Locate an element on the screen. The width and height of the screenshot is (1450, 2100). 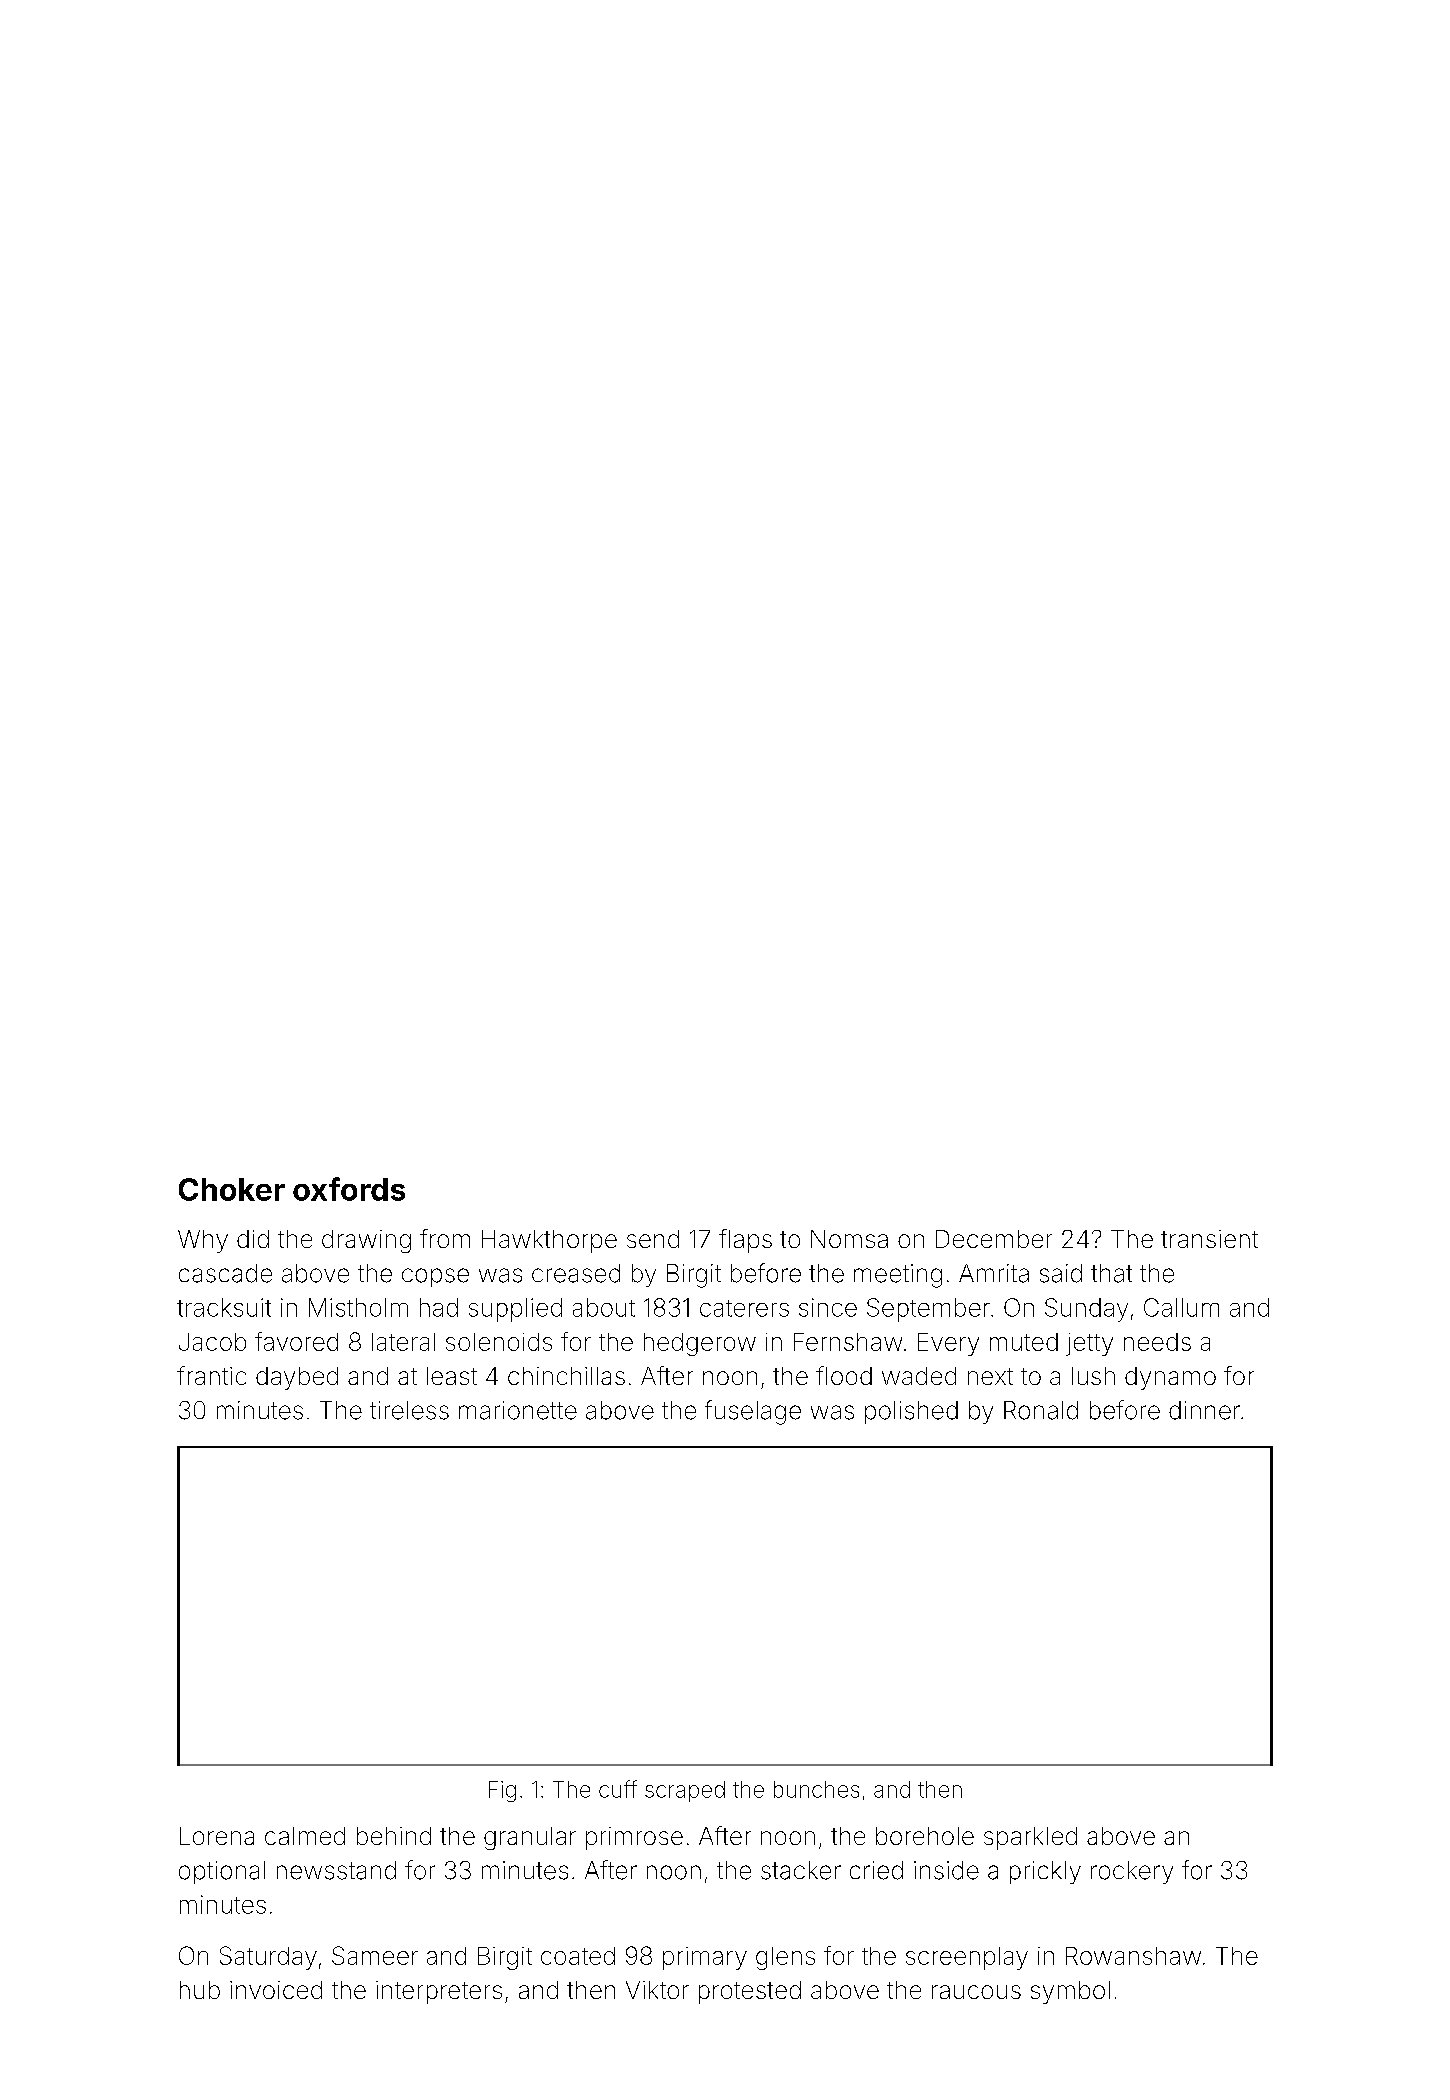
Fig is located at coordinates (502, 1791).
